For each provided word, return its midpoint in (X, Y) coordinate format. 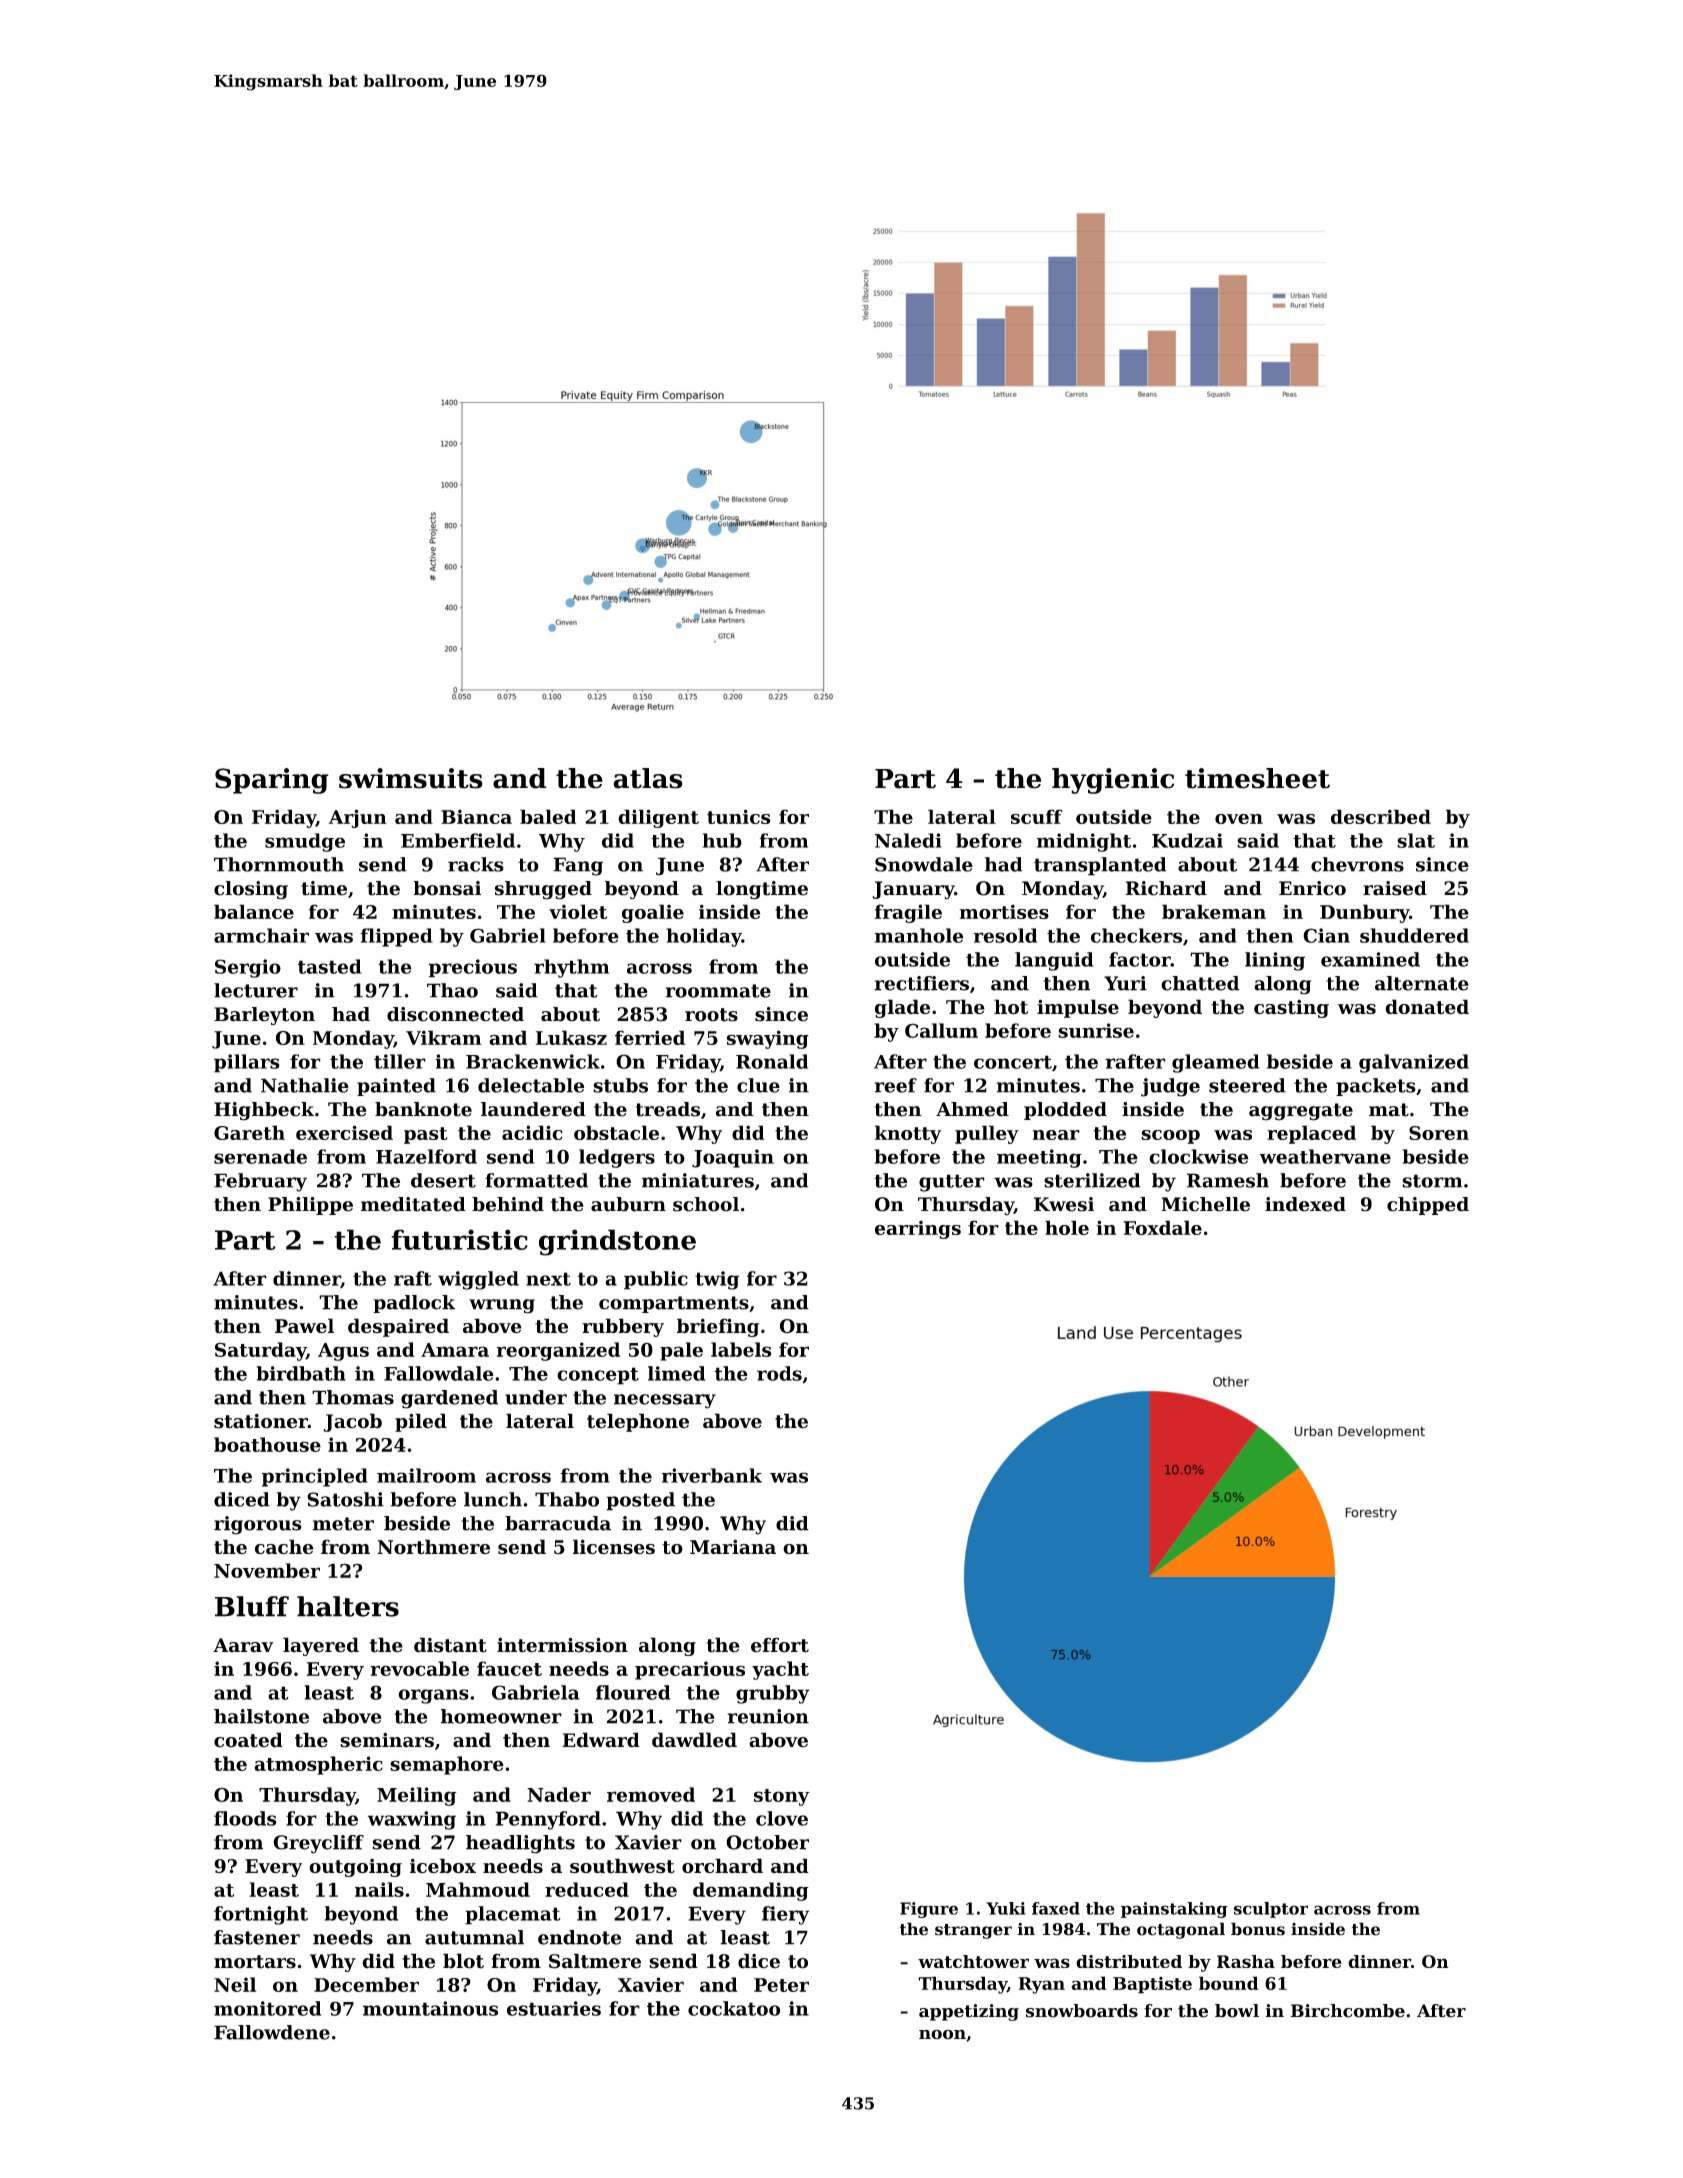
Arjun (358, 818)
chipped (1428, 1206)
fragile (908, 913)
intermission (562, 1645)
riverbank (711, 1475)
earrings (918, 1230)
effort (780, 1645)
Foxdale (1163, 1227)
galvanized (1414, 1063)
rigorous (258, 1525)
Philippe (310, 1206)
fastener (257, 1937)
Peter (781, 1985)
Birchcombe (1347, 2011)
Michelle (1205, 1204)
